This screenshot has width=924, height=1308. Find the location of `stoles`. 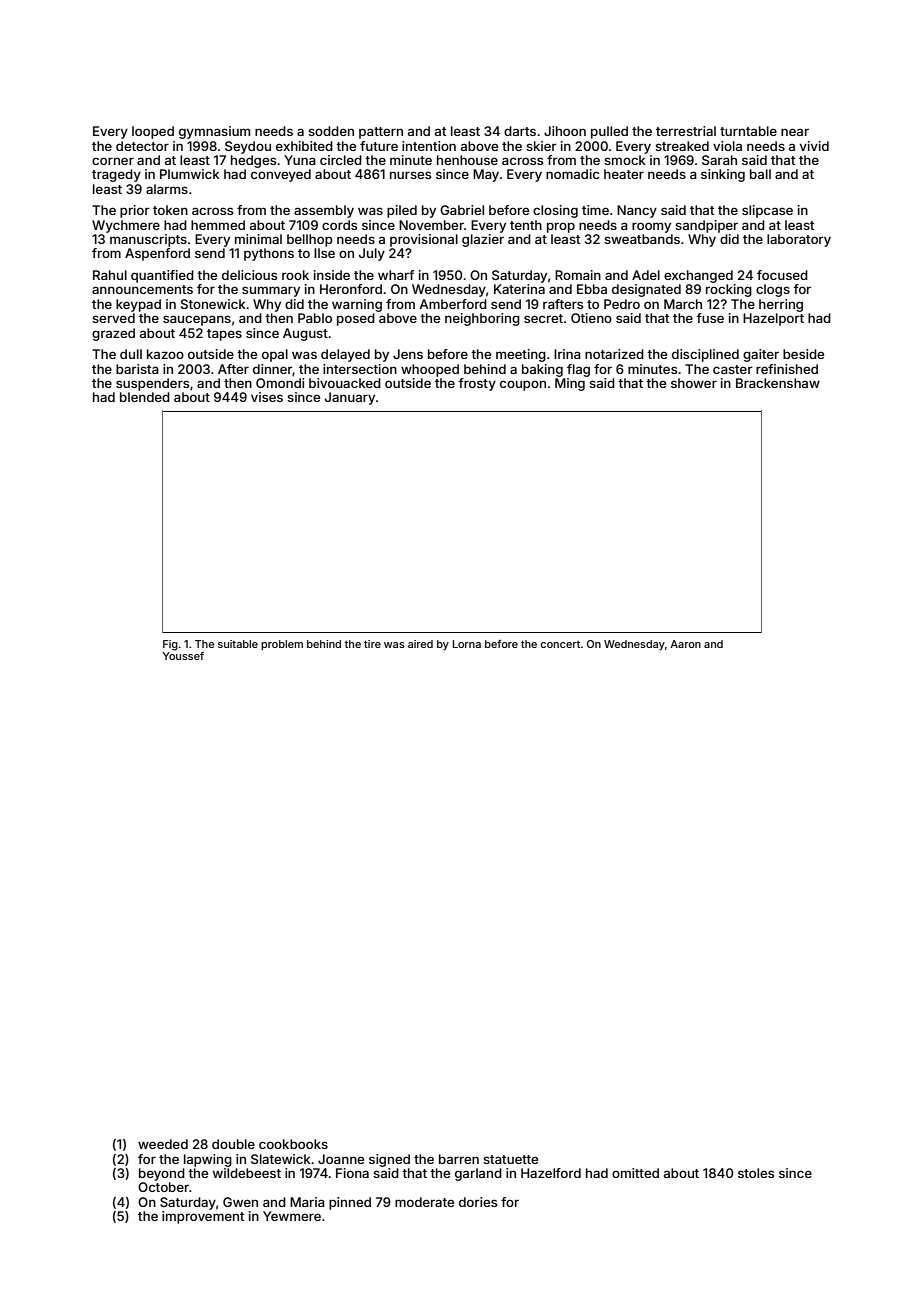

stoles is located at coordinates (756, 1173).
